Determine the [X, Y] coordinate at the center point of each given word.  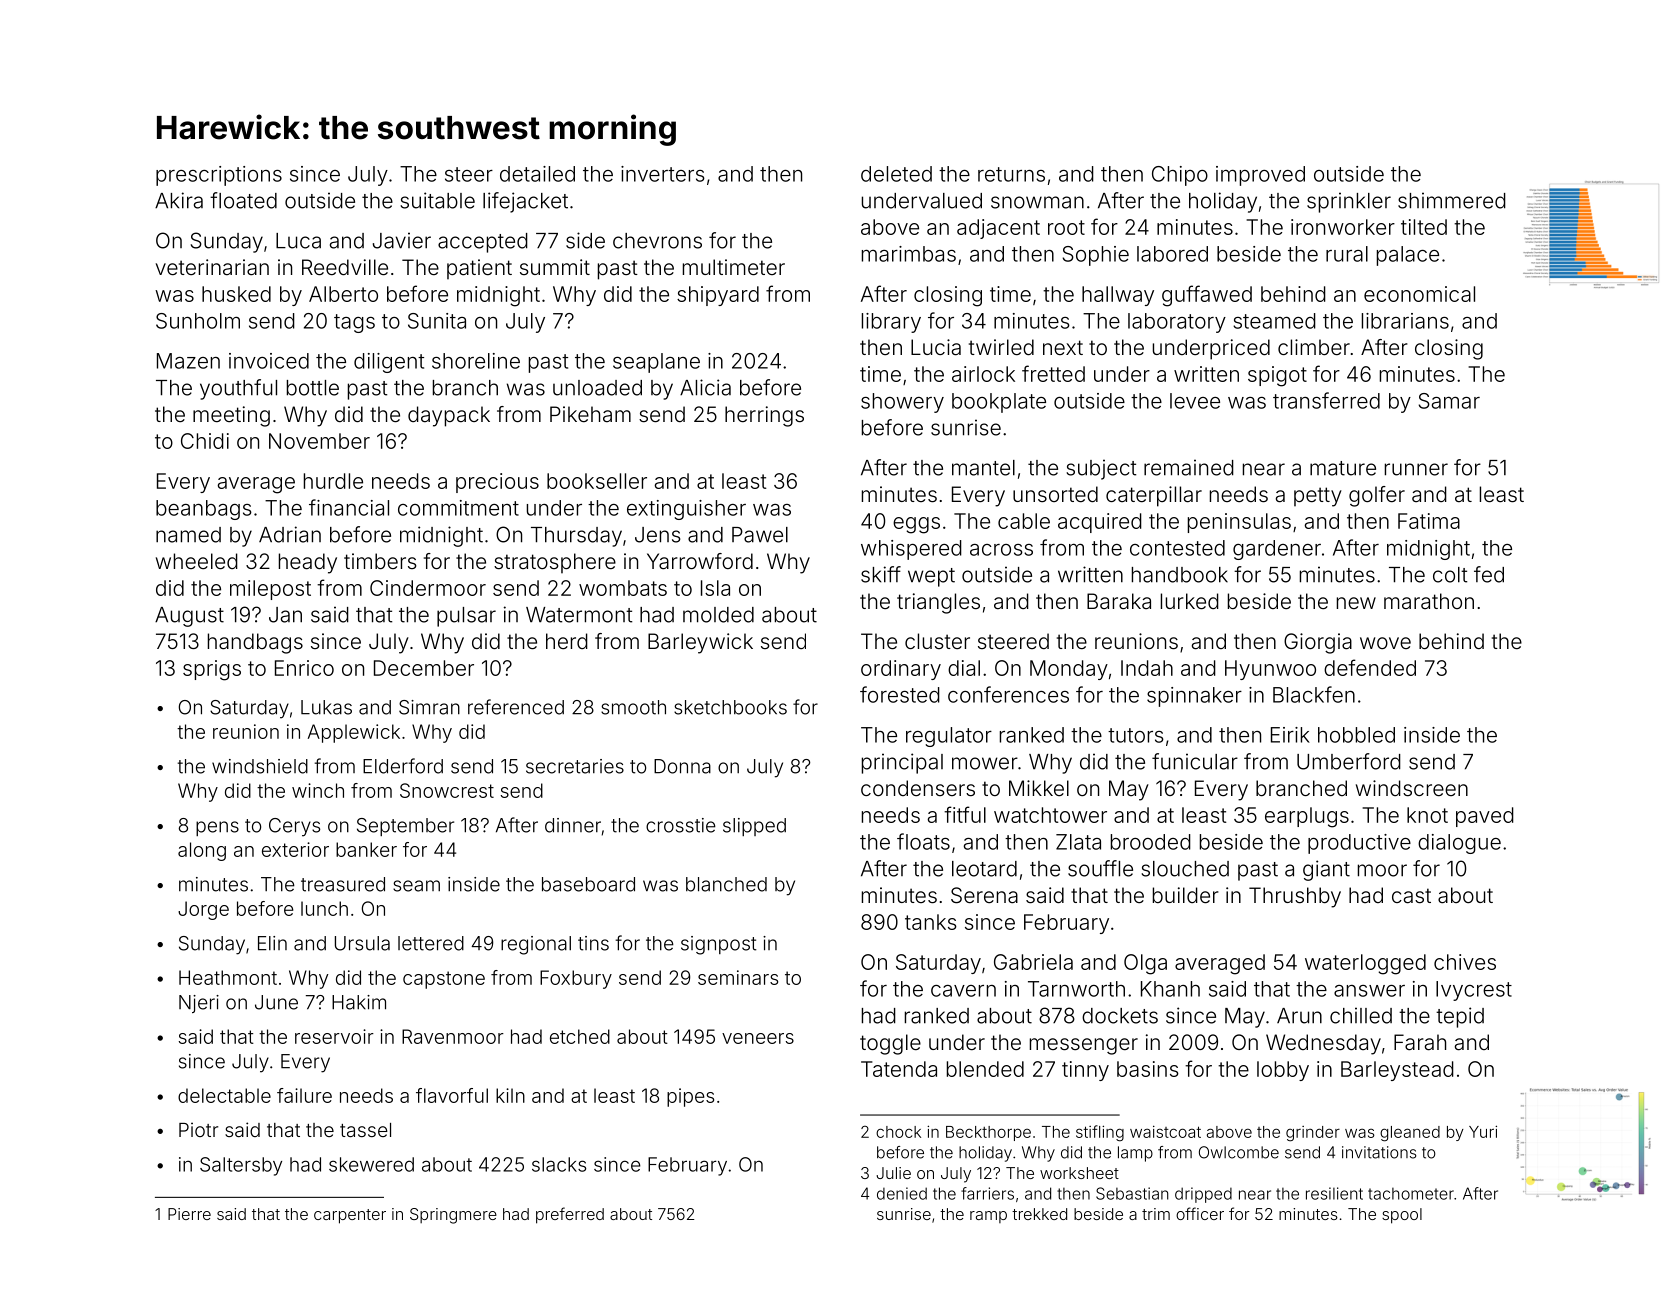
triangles [938, 603]
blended [985, 1069]
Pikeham [590, 414]
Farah [1420, 1042]
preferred [570, 1215]
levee [1195, 401]
